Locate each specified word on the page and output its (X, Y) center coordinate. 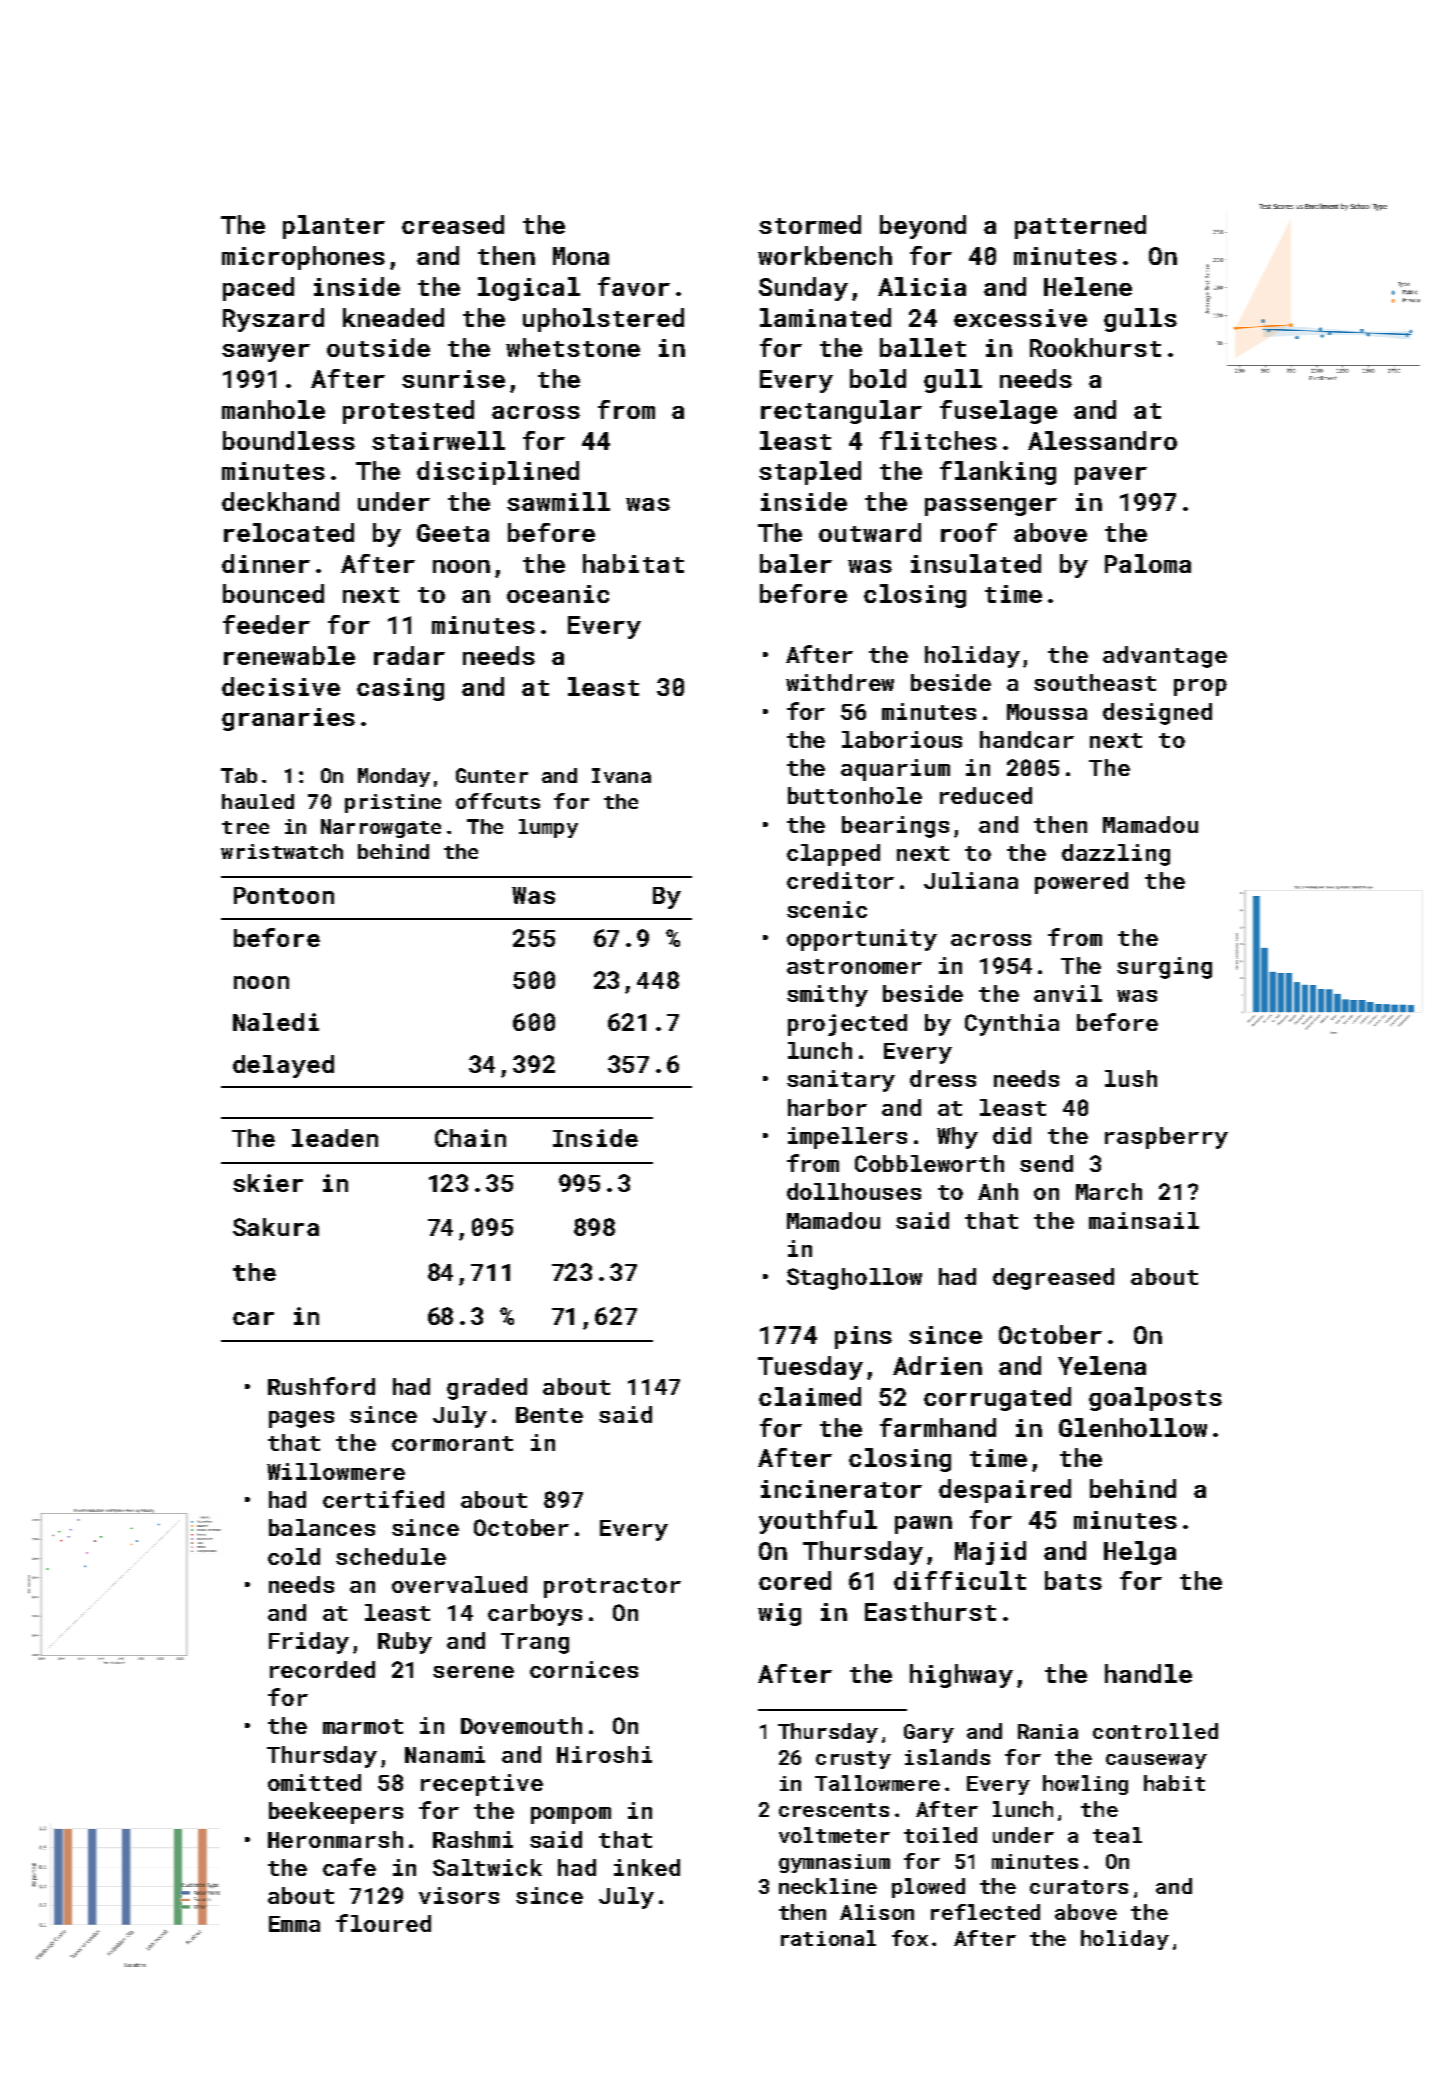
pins (863, 1337)
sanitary (841, 1081)
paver (1111, 476)
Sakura (276, 1227)
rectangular (841, 412)
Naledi (276, 1022)
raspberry (1166, 1138)
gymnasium (834, 1863)
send (1046, 1163)
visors (459, 1895)
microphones (303, 258)
